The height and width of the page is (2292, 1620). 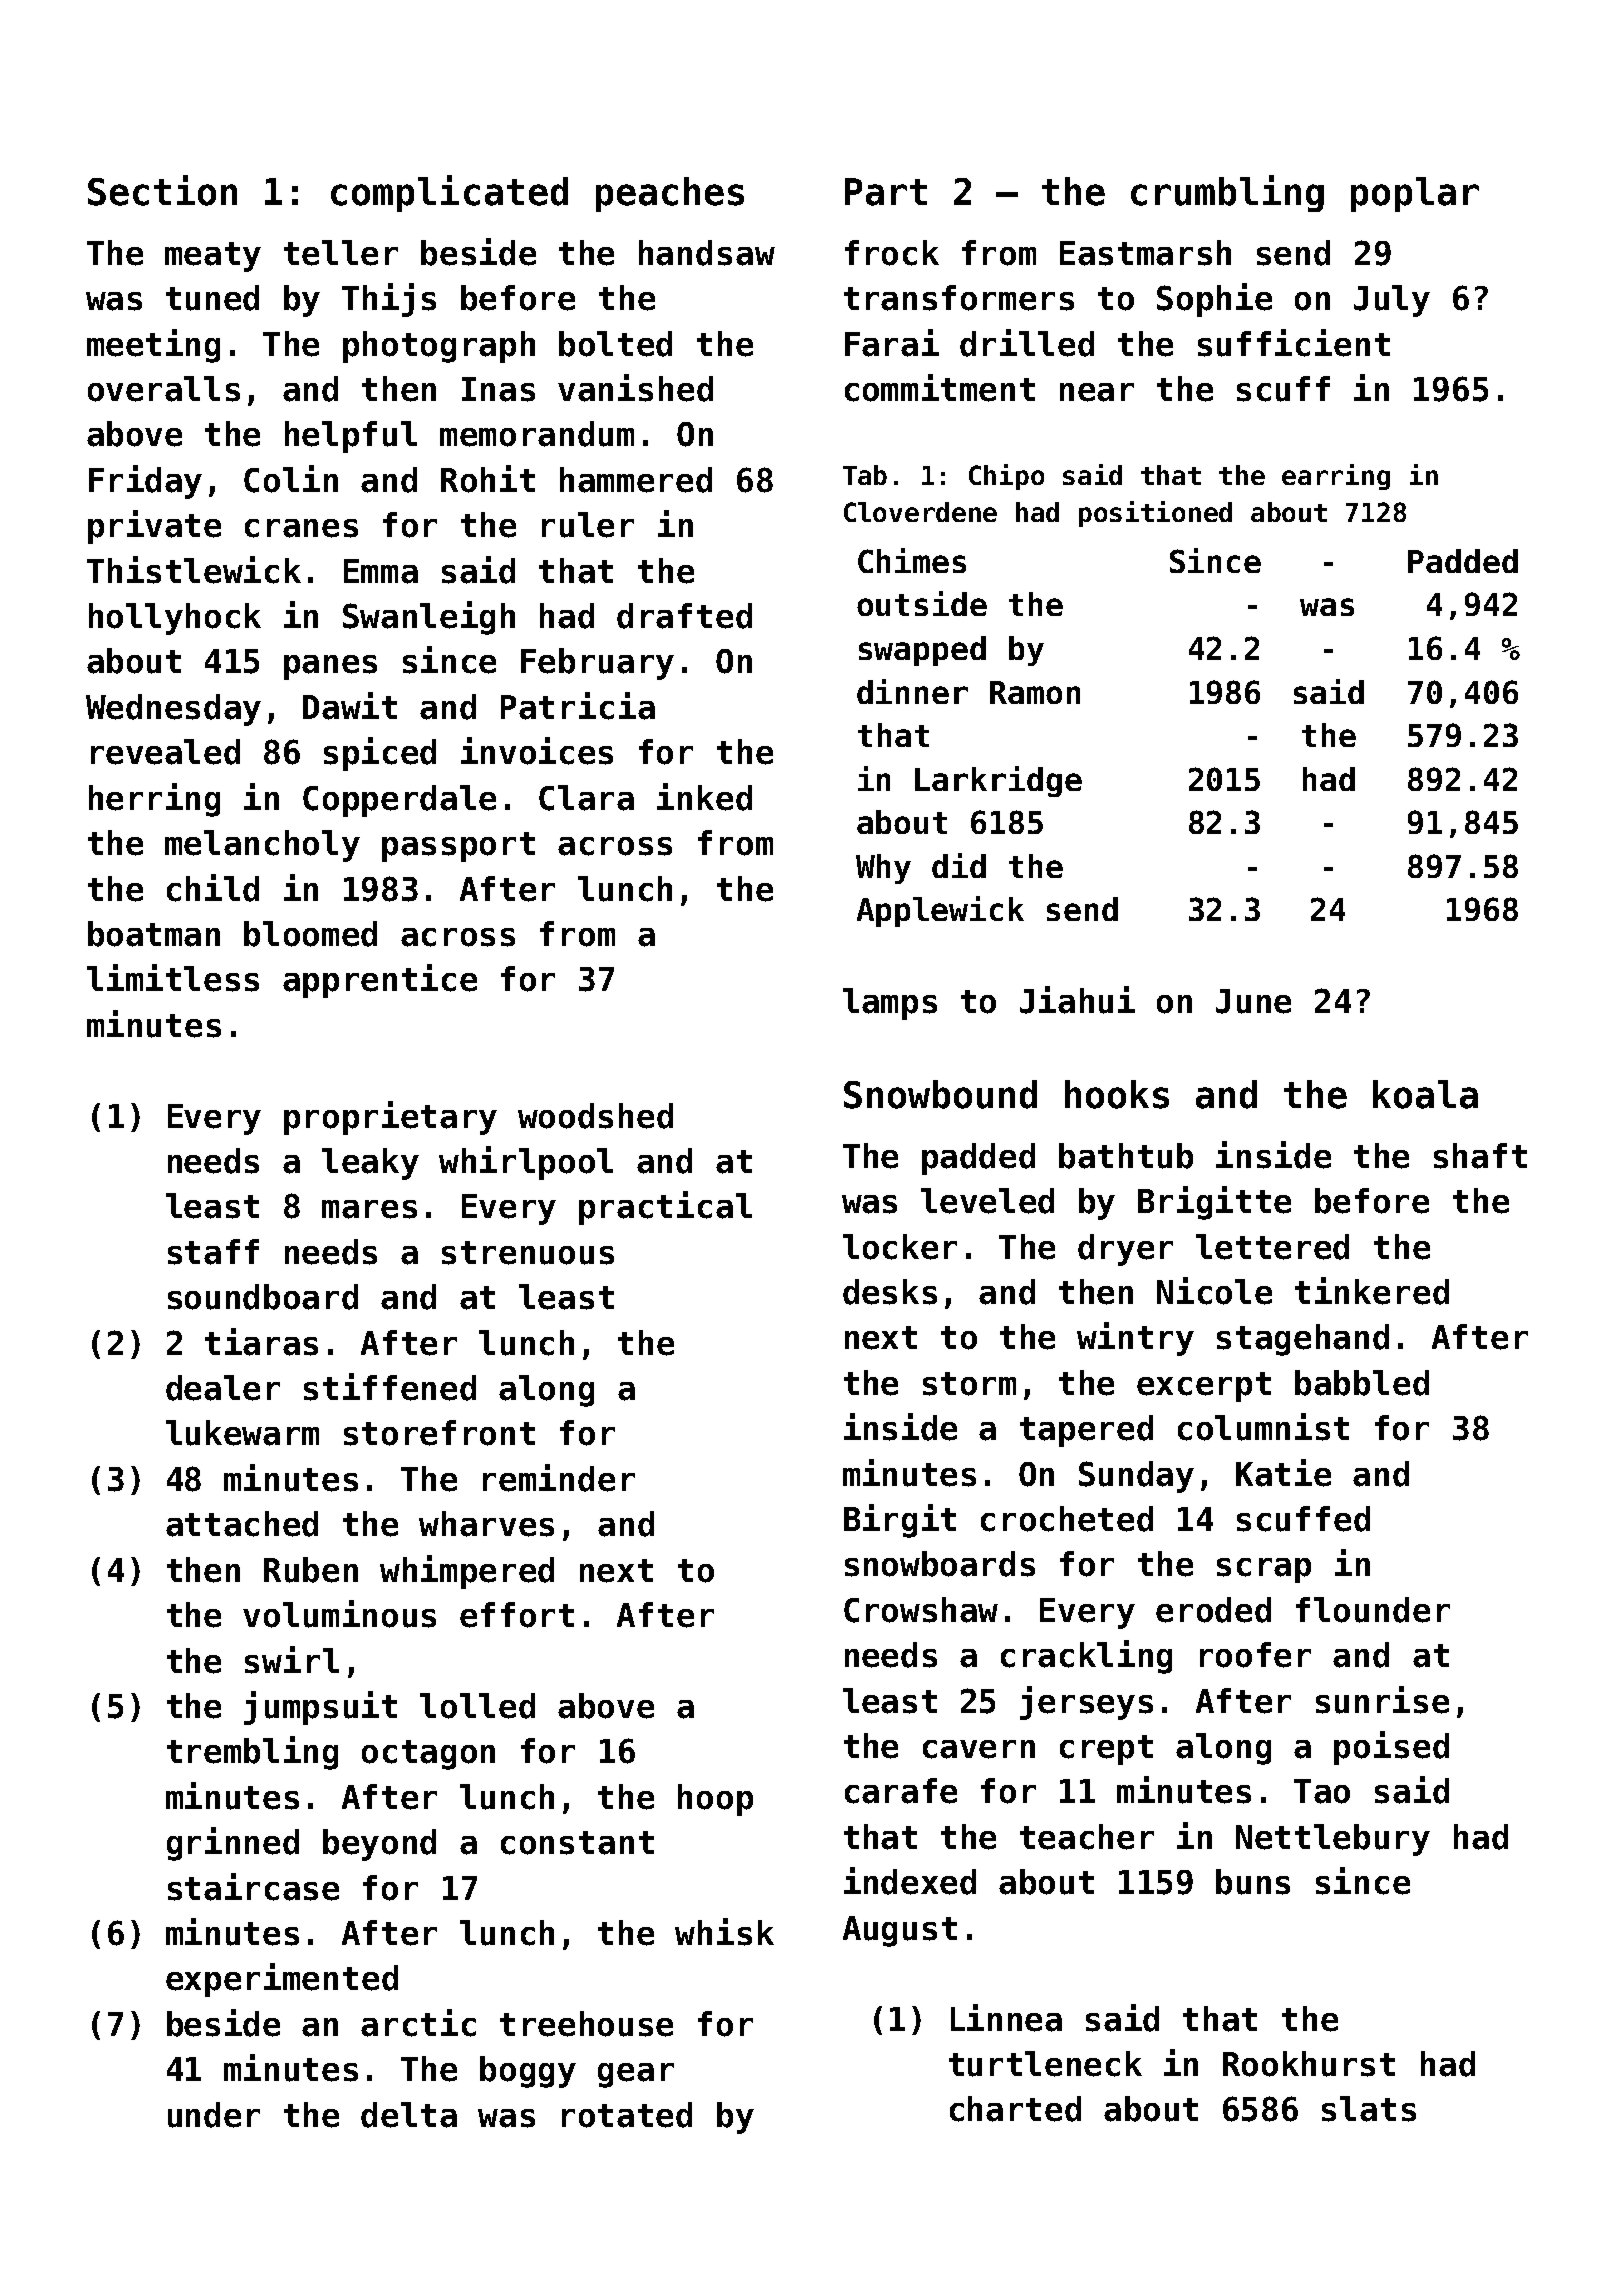 What do you see at coordinates (390, 1387) in the page?
I see `stiffened` at bounding box center [390, 1387].
